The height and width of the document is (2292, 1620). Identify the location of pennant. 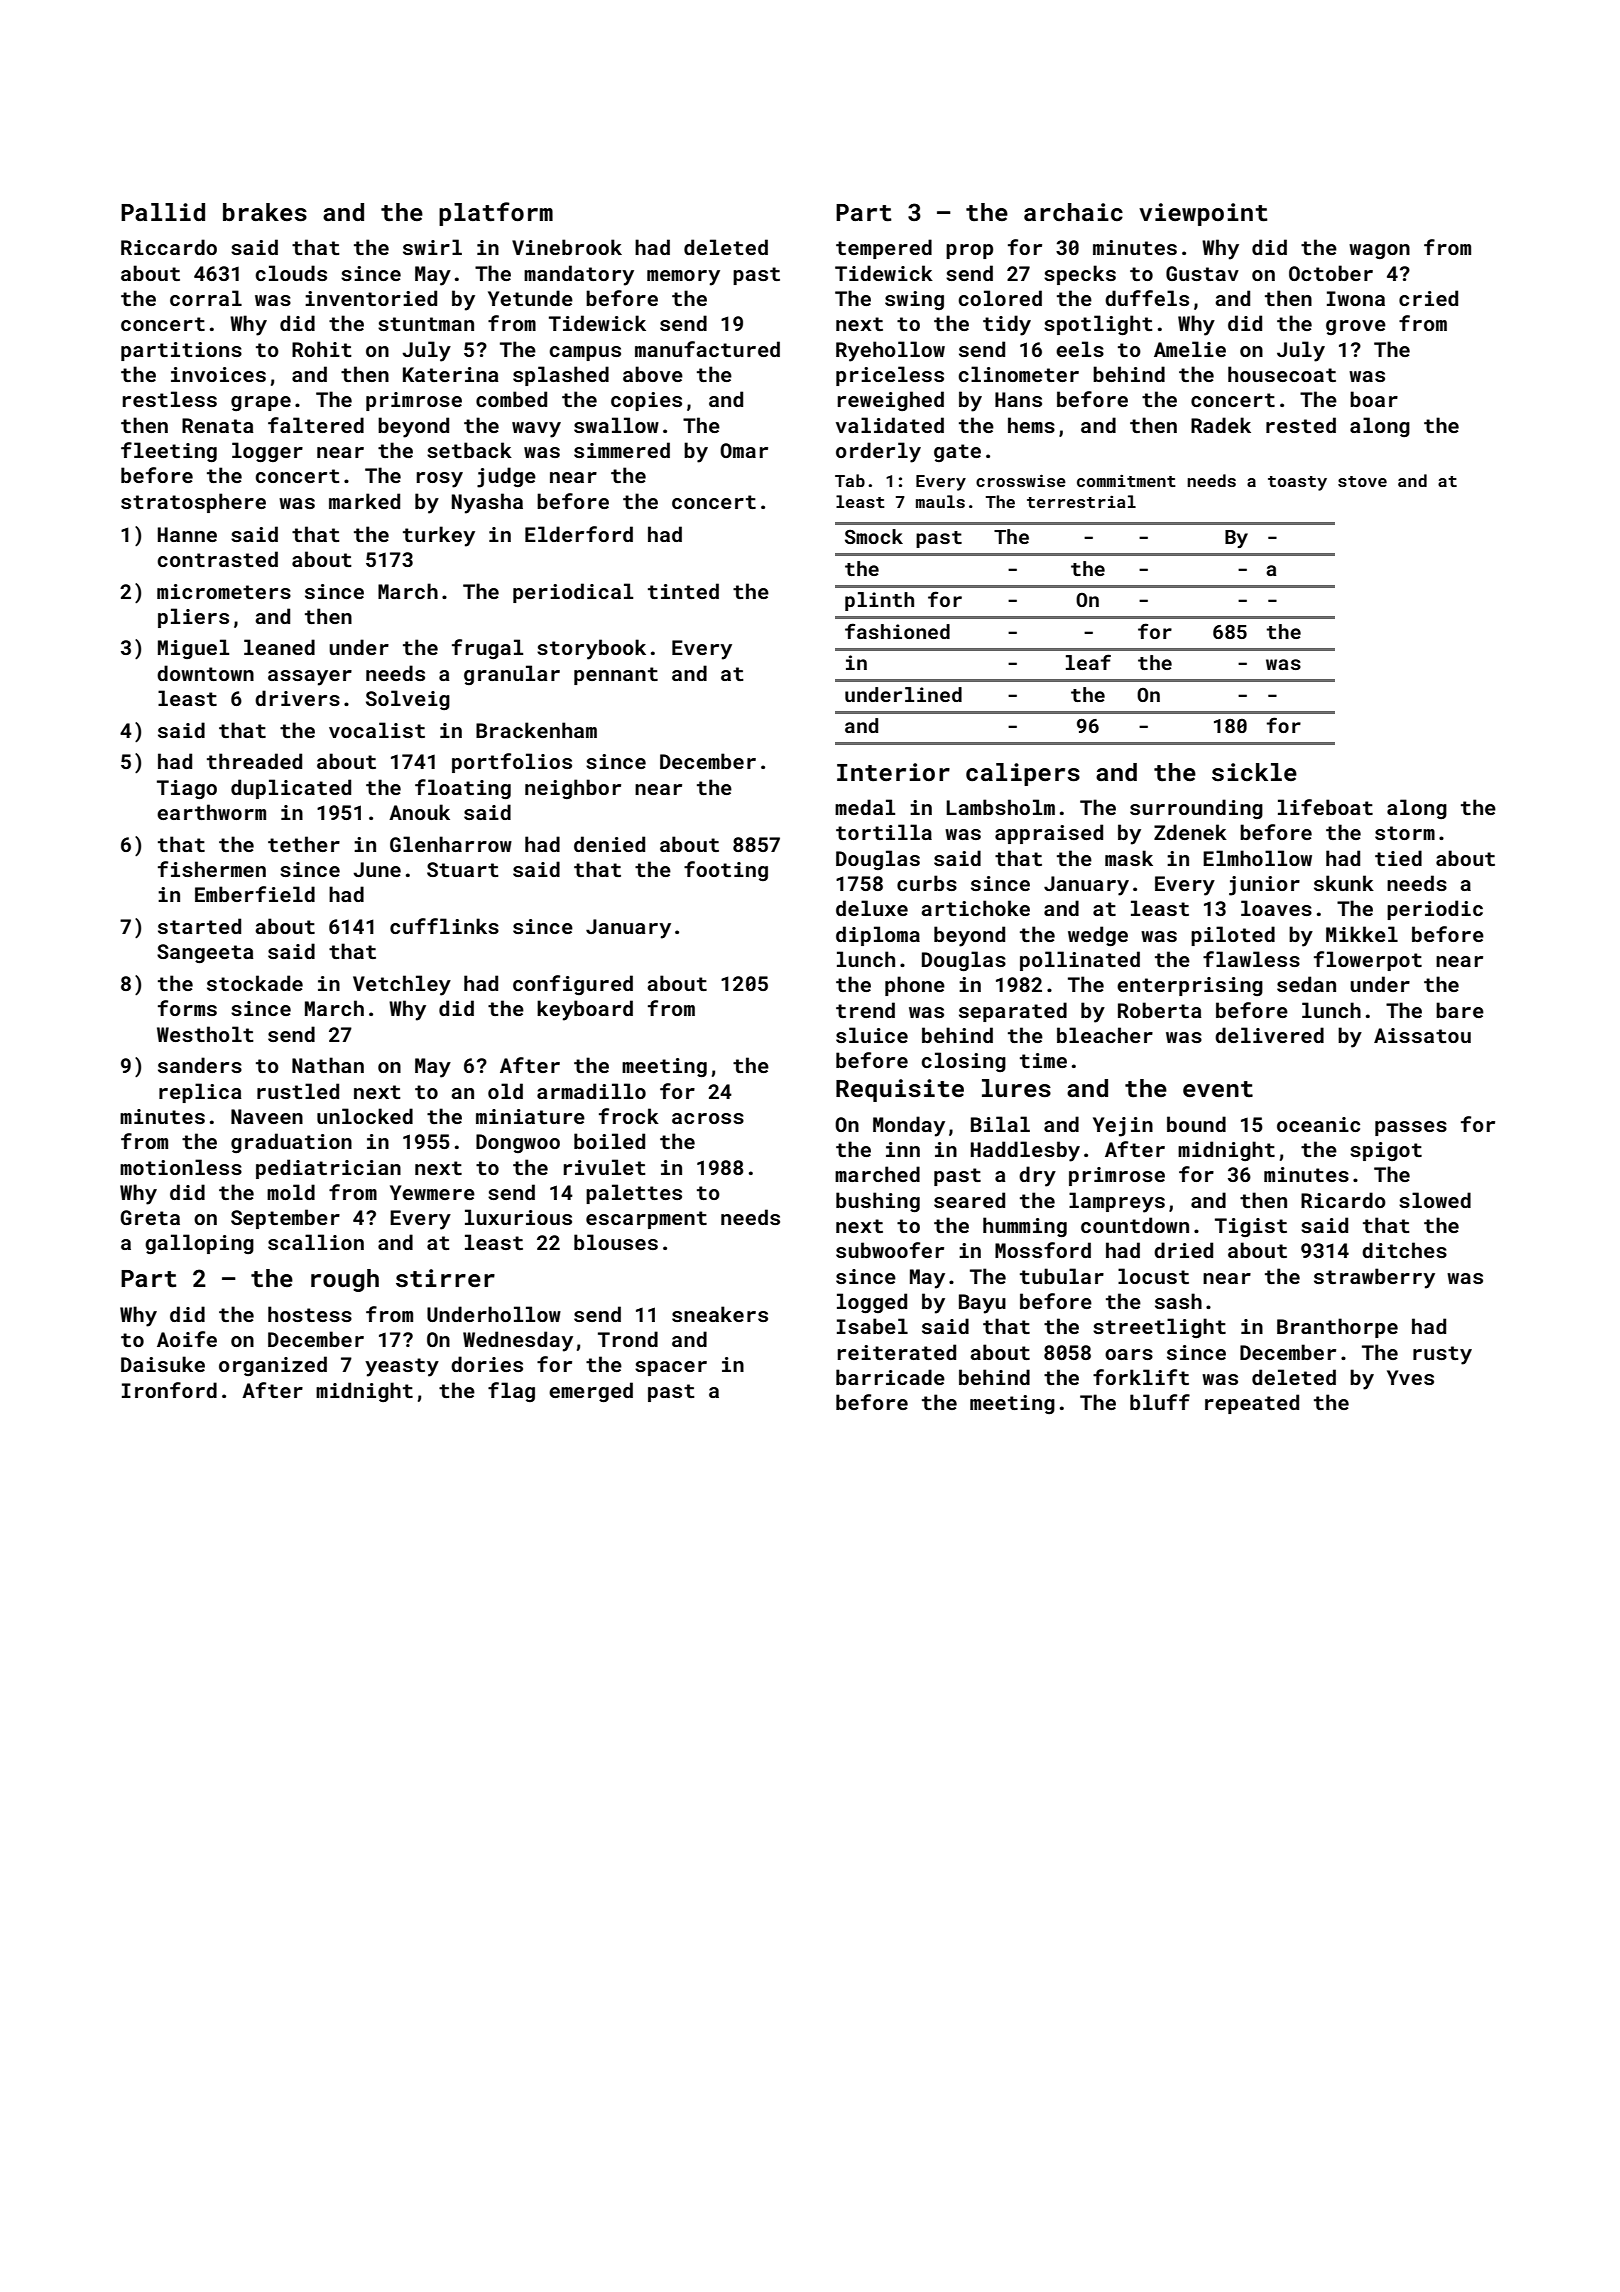
(616, 676).
